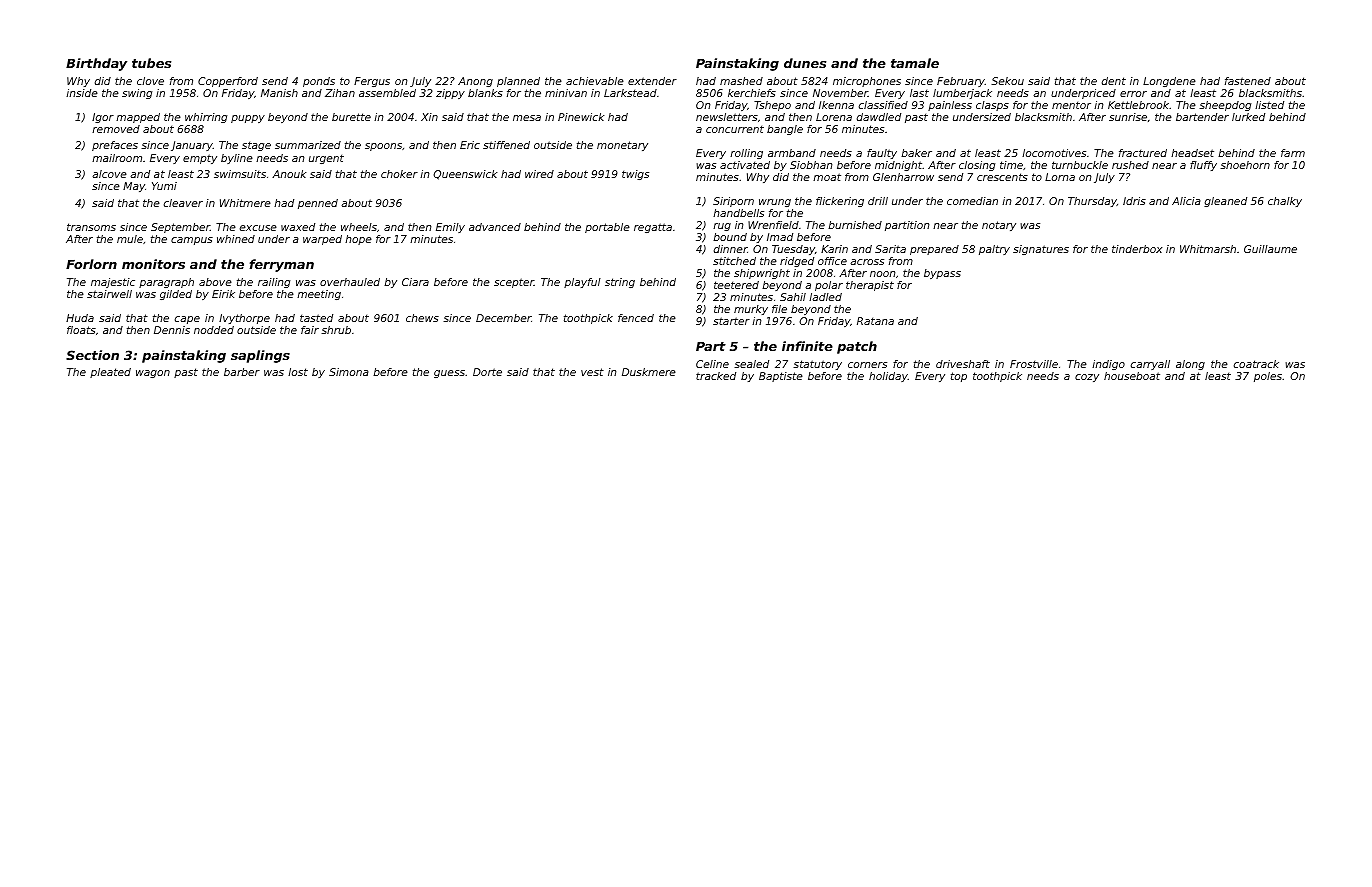  What do you see at coordinates (1208, 249) in the image?
I see `Whitmarsh` at bounding box center [1208, 249].
